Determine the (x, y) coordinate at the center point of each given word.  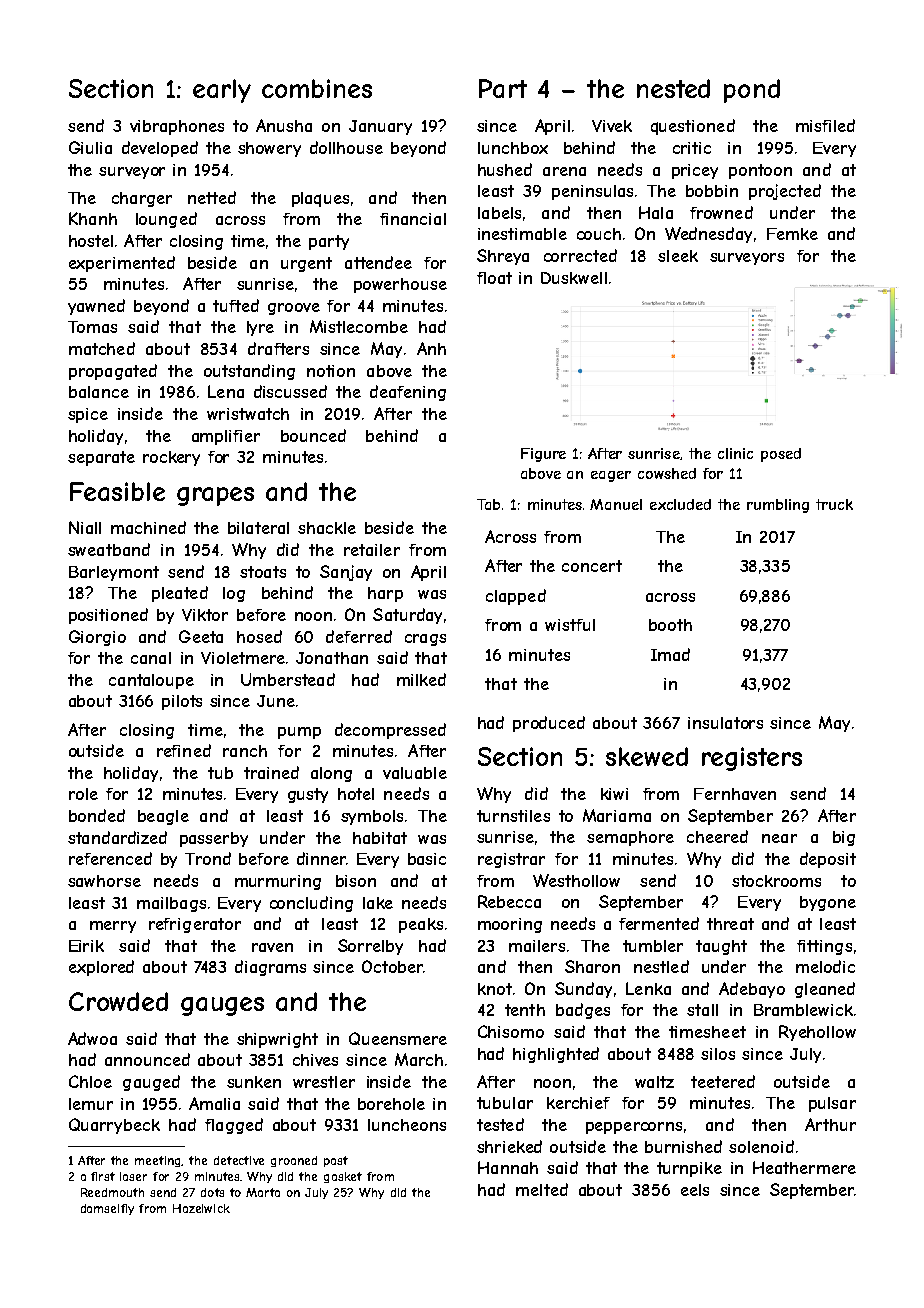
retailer (372, 550)
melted (542, 1189)
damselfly (107, 1209)
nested (673, 88)
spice (88, 415)
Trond (208, 858)
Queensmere (398, 1038)
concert (592, 566)
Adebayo (752, 990)
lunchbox (513, 148)
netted (212, 197)
